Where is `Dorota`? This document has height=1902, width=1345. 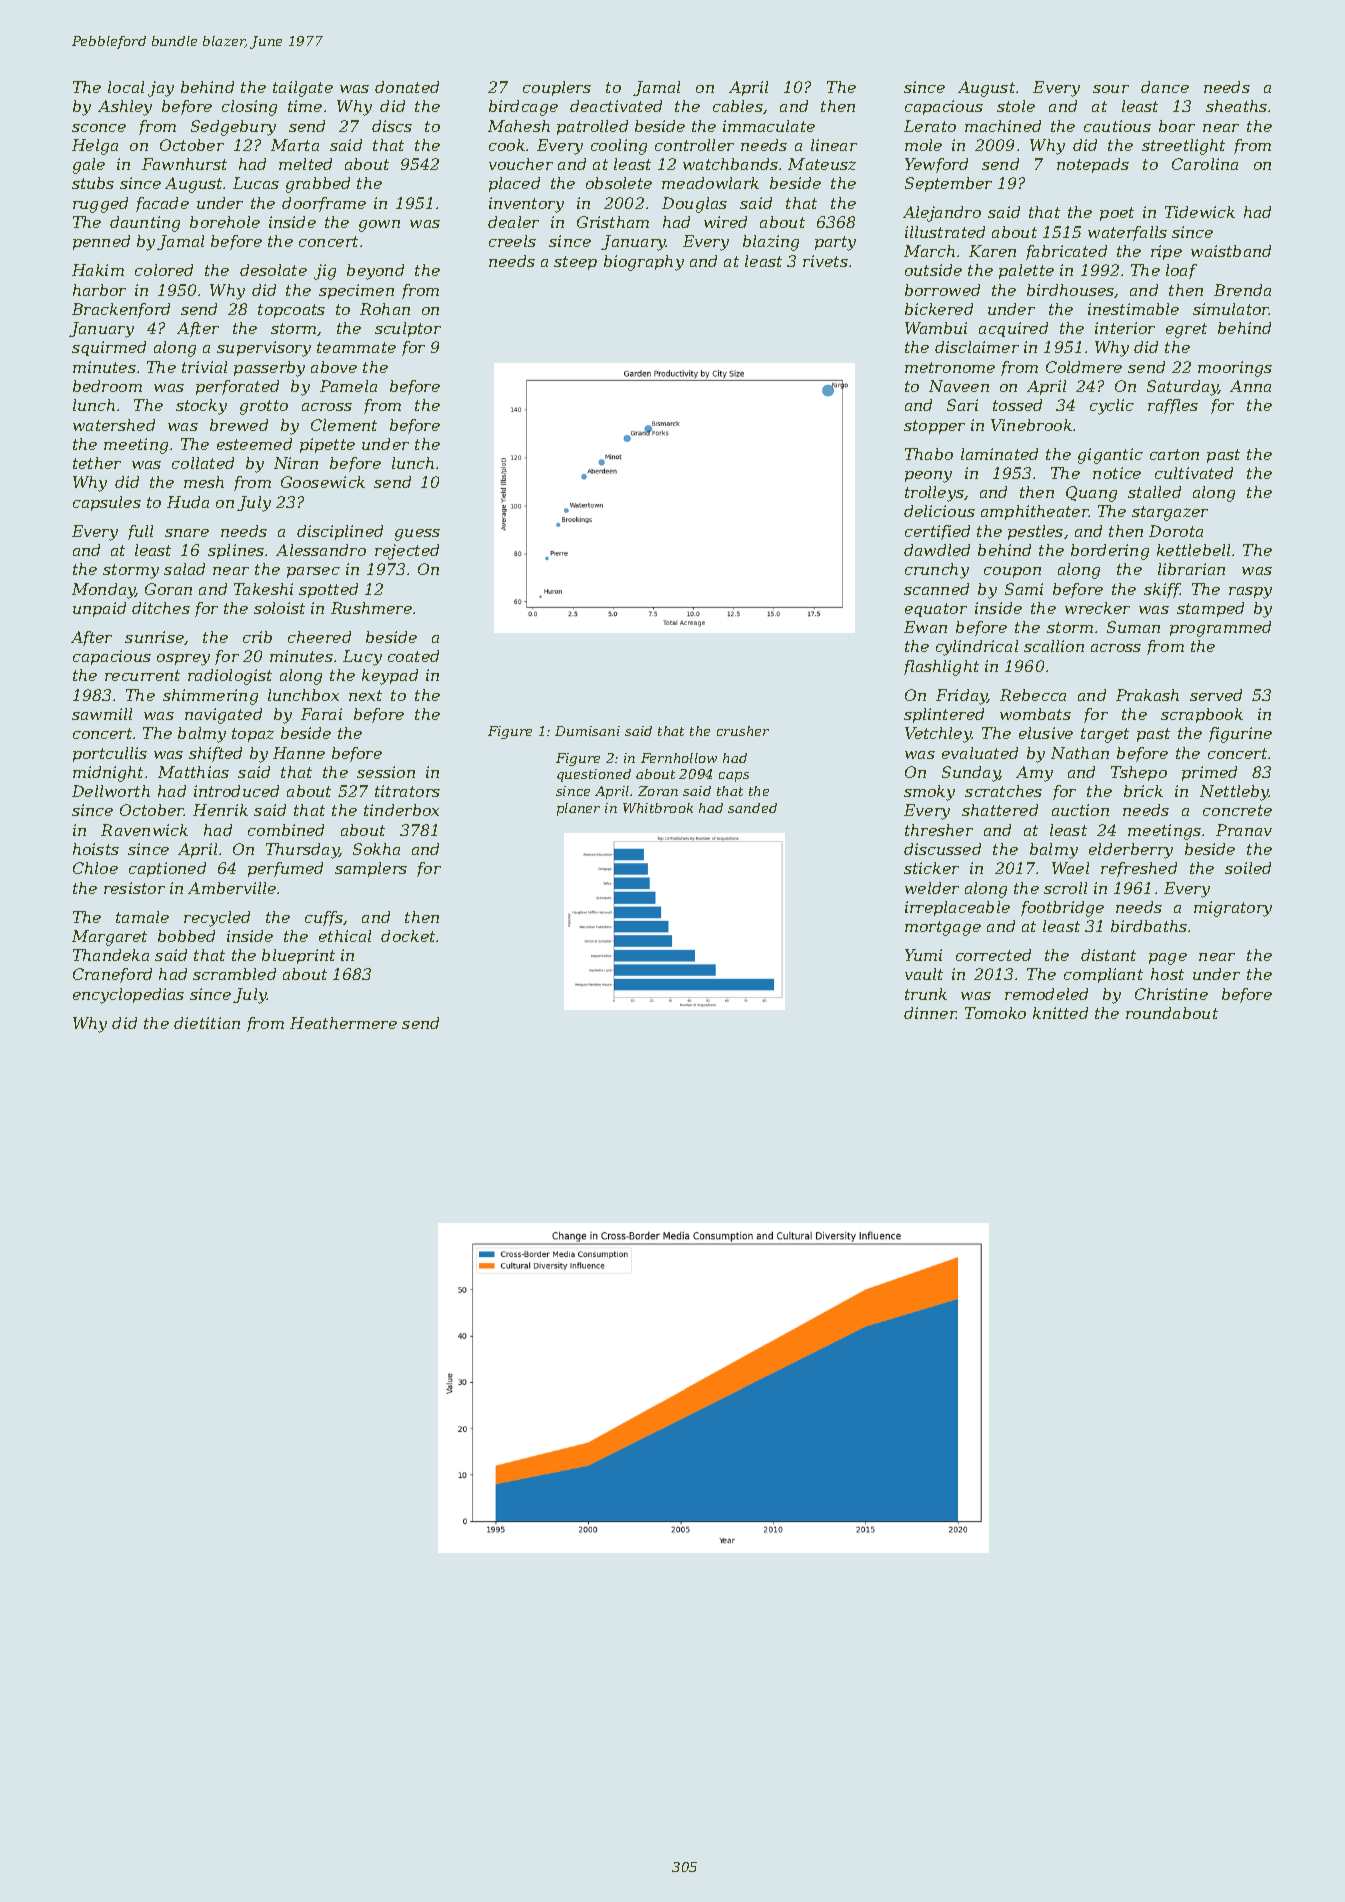
Dorota is located at coordinates (1176, 531).
